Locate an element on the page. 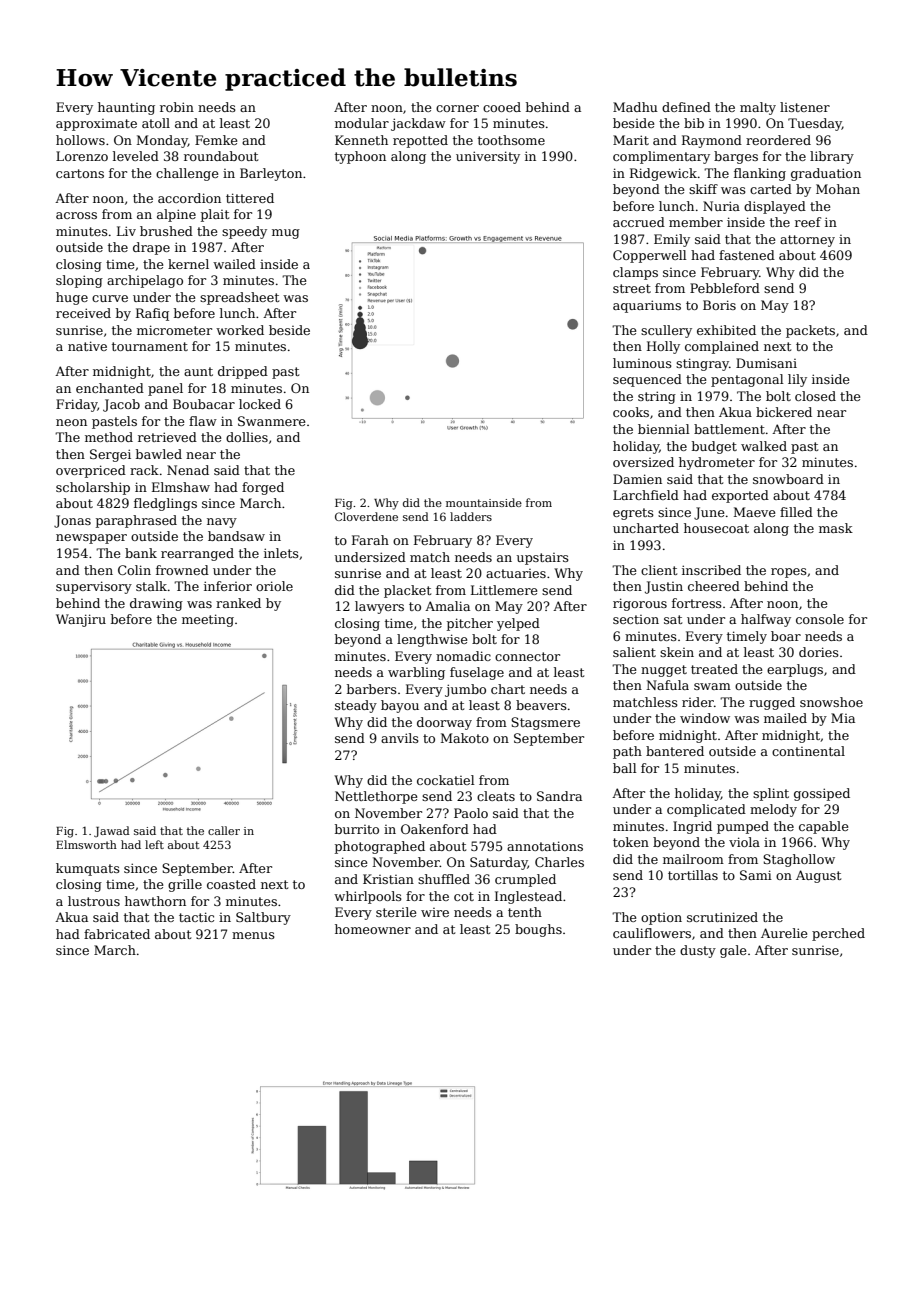 Image resolution: width=924 pixels, height=1308 pixels. Femke is located at coordinates (216, 140).
